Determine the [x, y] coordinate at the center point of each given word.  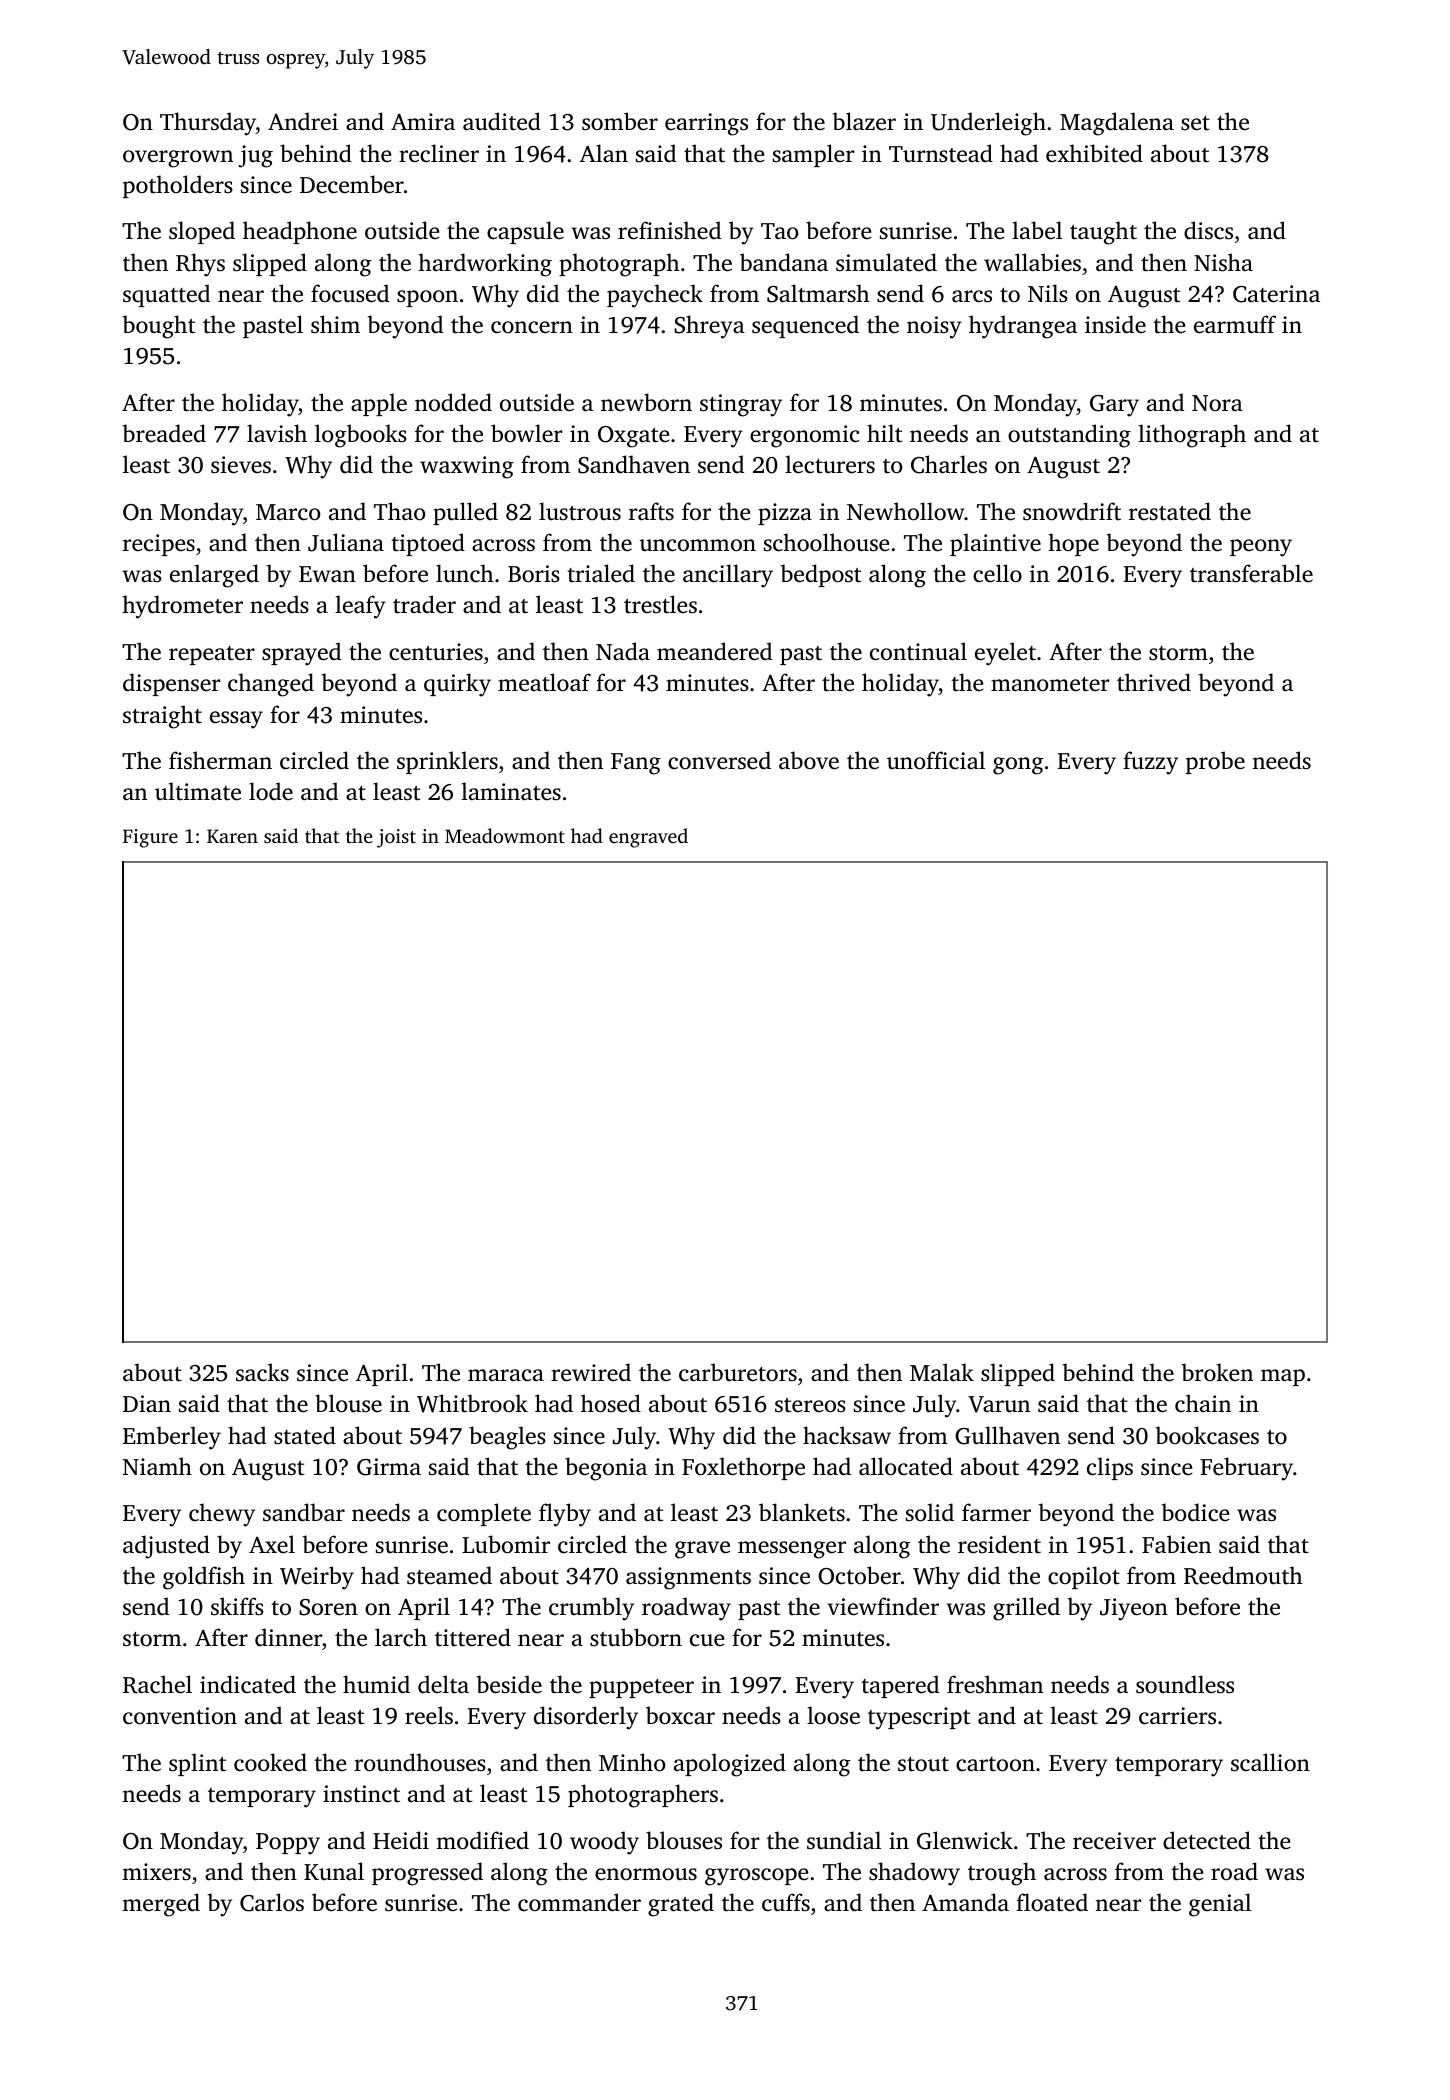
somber [620, 121]
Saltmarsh [818, 293]
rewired [591, 1372]
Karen [232, 836]
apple [379, 404]
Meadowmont [505, 835]
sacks [262, 1372]
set [1195, 123]
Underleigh [988, 124]
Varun [999, 1404]
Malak [942, 1372]
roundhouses [420, 1762]
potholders [178, 186]
